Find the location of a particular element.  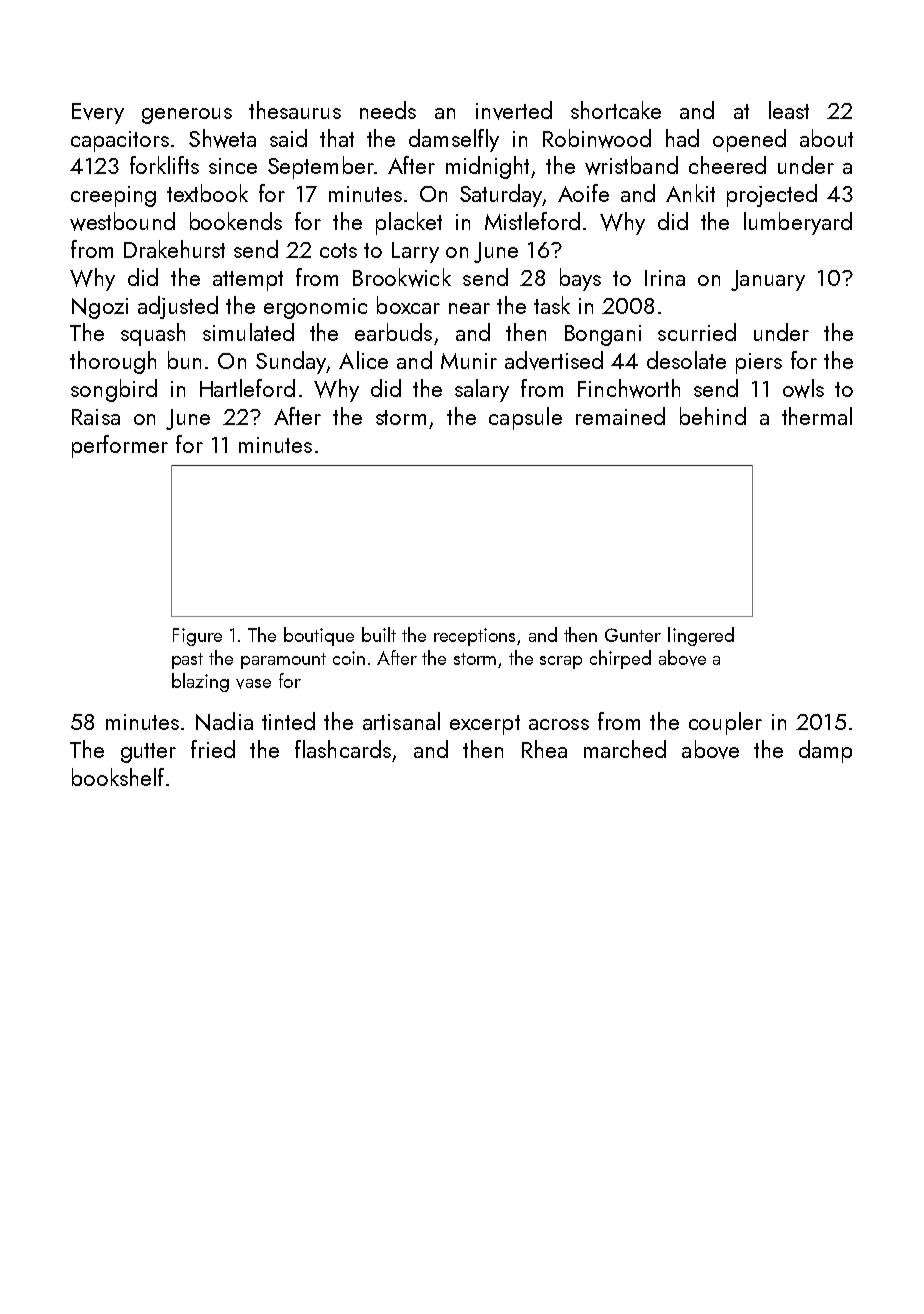

Gunter is located at coordinates (633, 635).
